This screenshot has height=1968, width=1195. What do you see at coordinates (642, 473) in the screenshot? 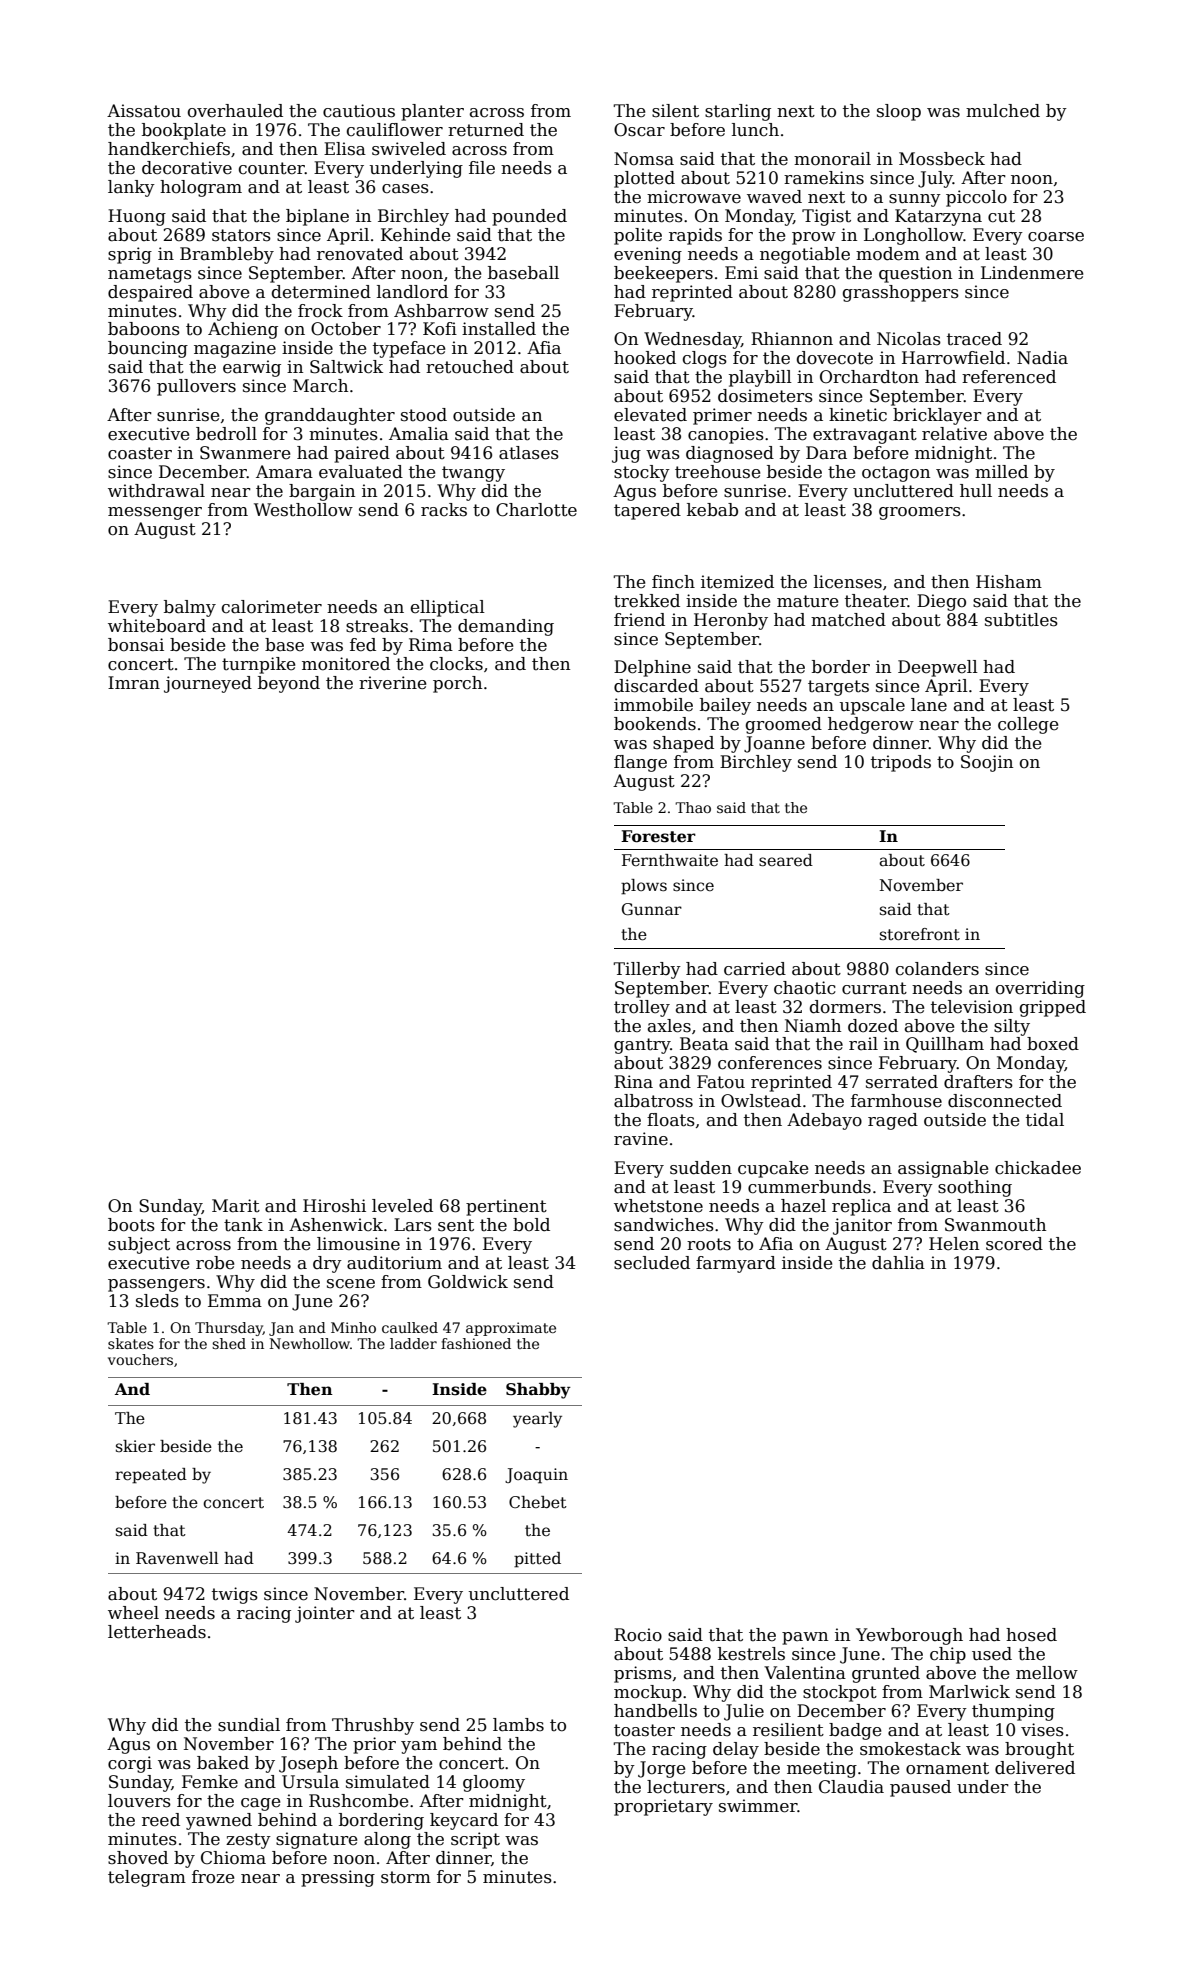
I see `stocky` at bounding box center [642, 473].
